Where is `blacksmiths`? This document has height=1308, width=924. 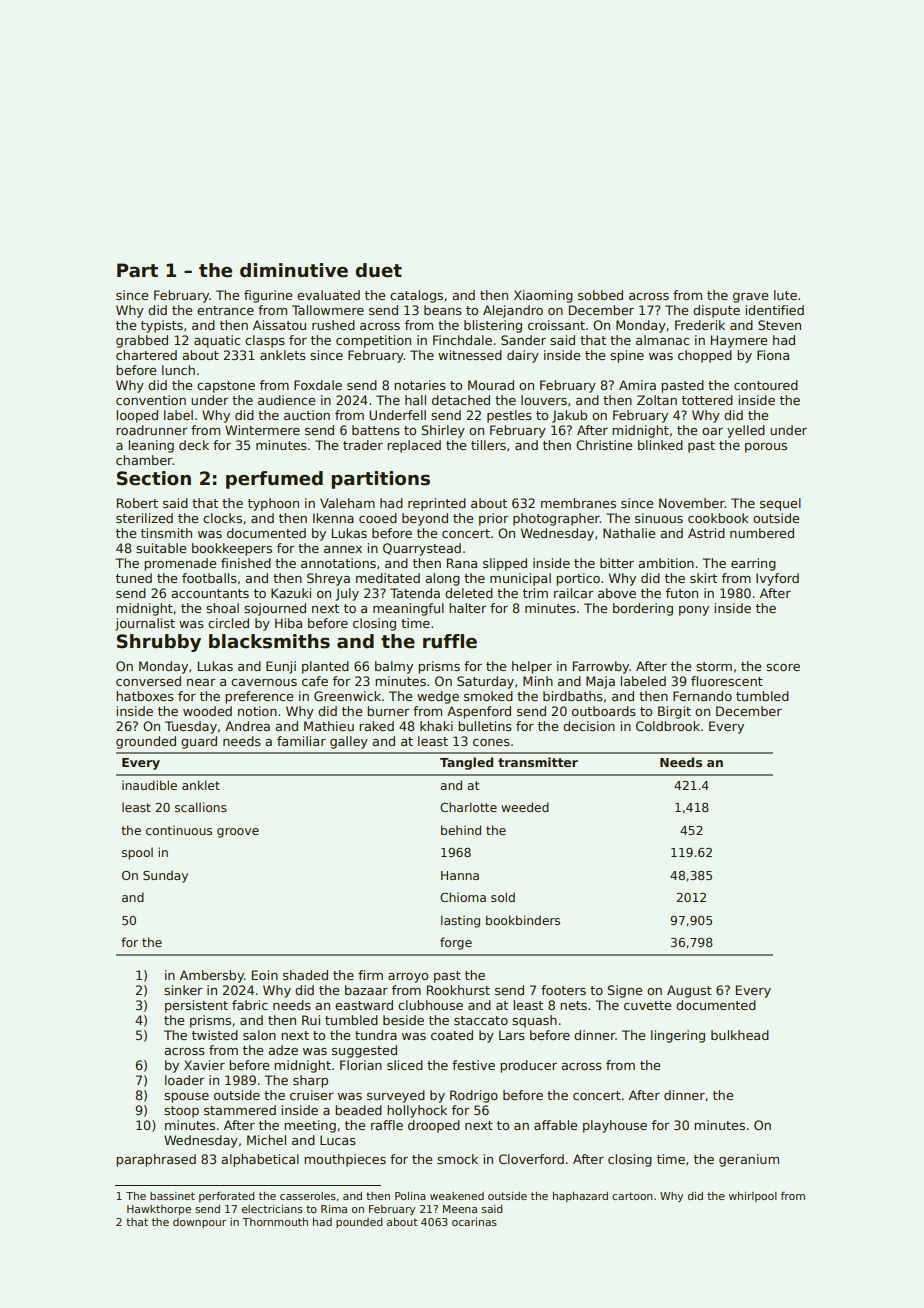
blacksmiths is located at coordinates (269, 641).
